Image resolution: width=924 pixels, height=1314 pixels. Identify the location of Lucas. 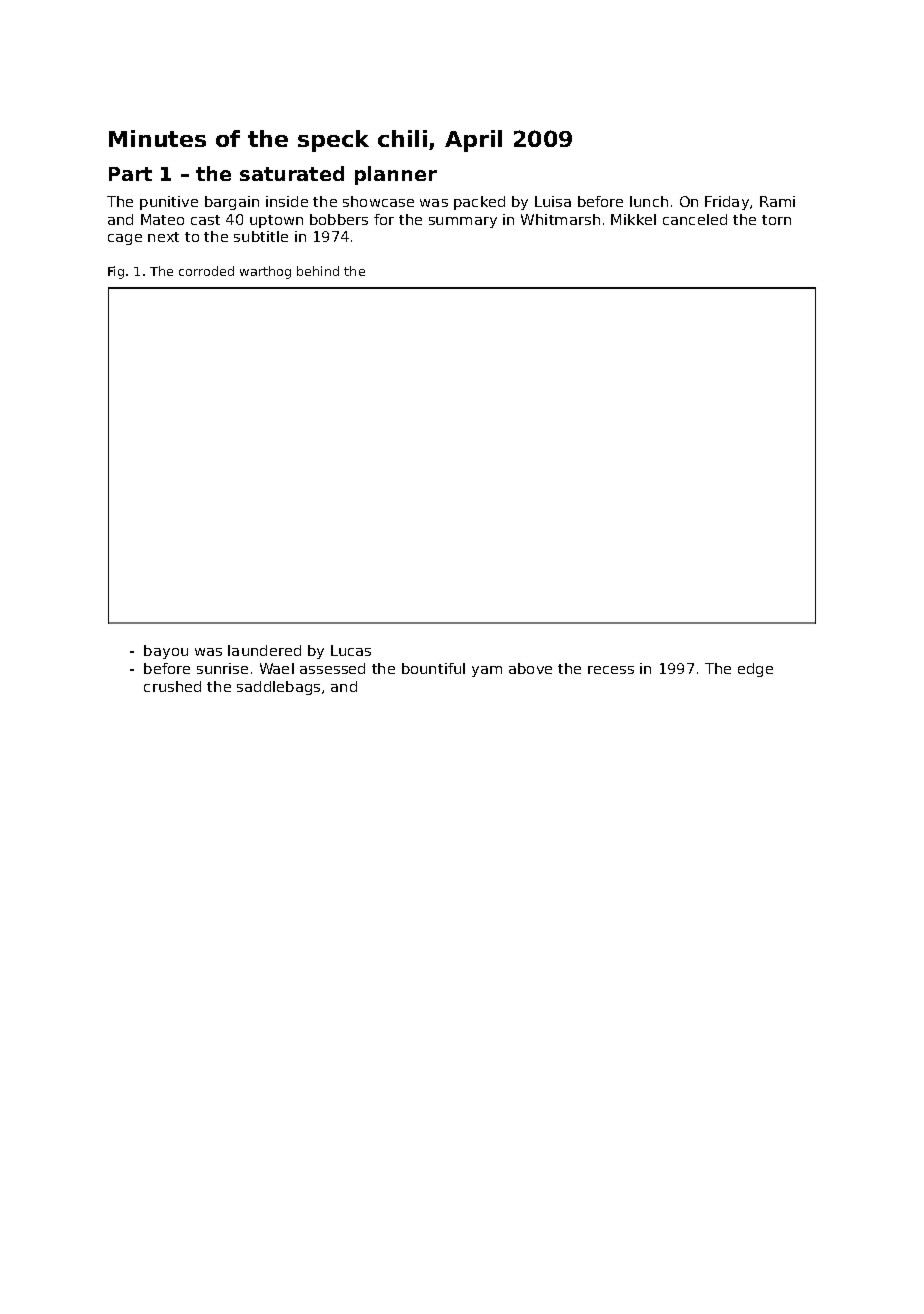
(351, 650).
